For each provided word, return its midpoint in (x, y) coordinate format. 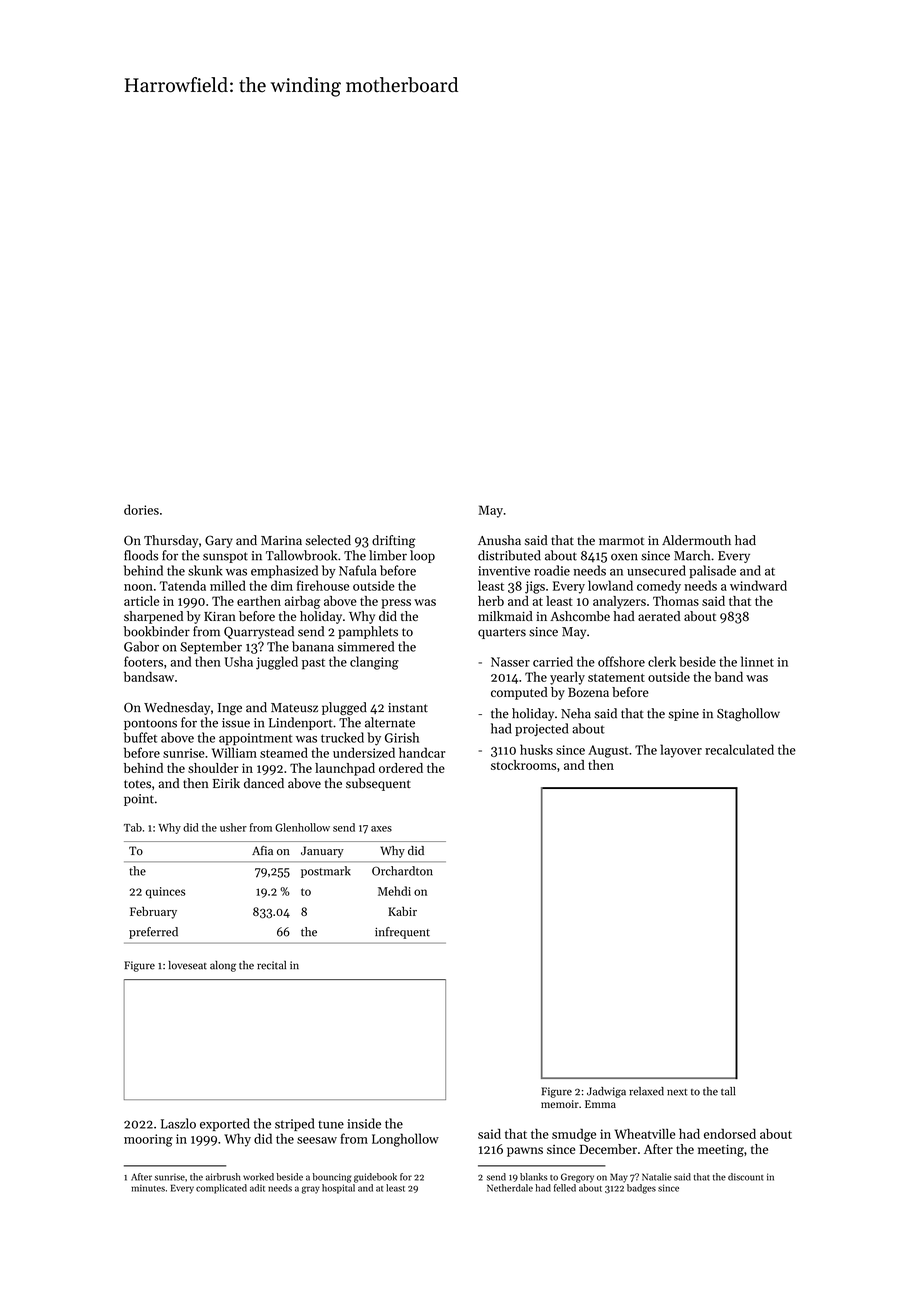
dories (141, 509)
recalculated (739, 749)
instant (408, 708)
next (677, 1092)
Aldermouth (696, 540)
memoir (560, 1104)
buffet (140, 737)
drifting (394, 541)
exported (225, 1124)
